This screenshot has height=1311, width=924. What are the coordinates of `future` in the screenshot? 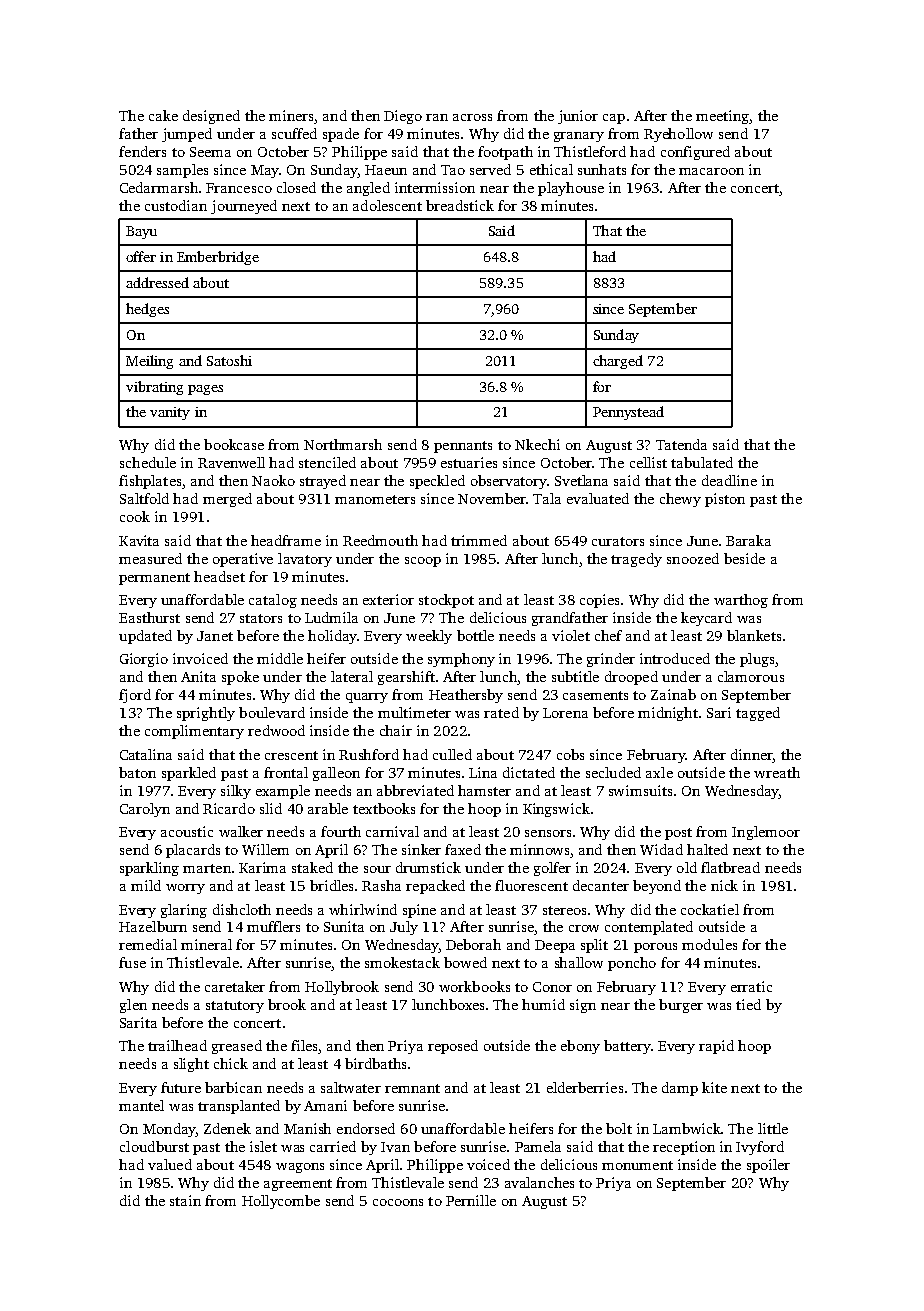 It's located at (181, 1087).
